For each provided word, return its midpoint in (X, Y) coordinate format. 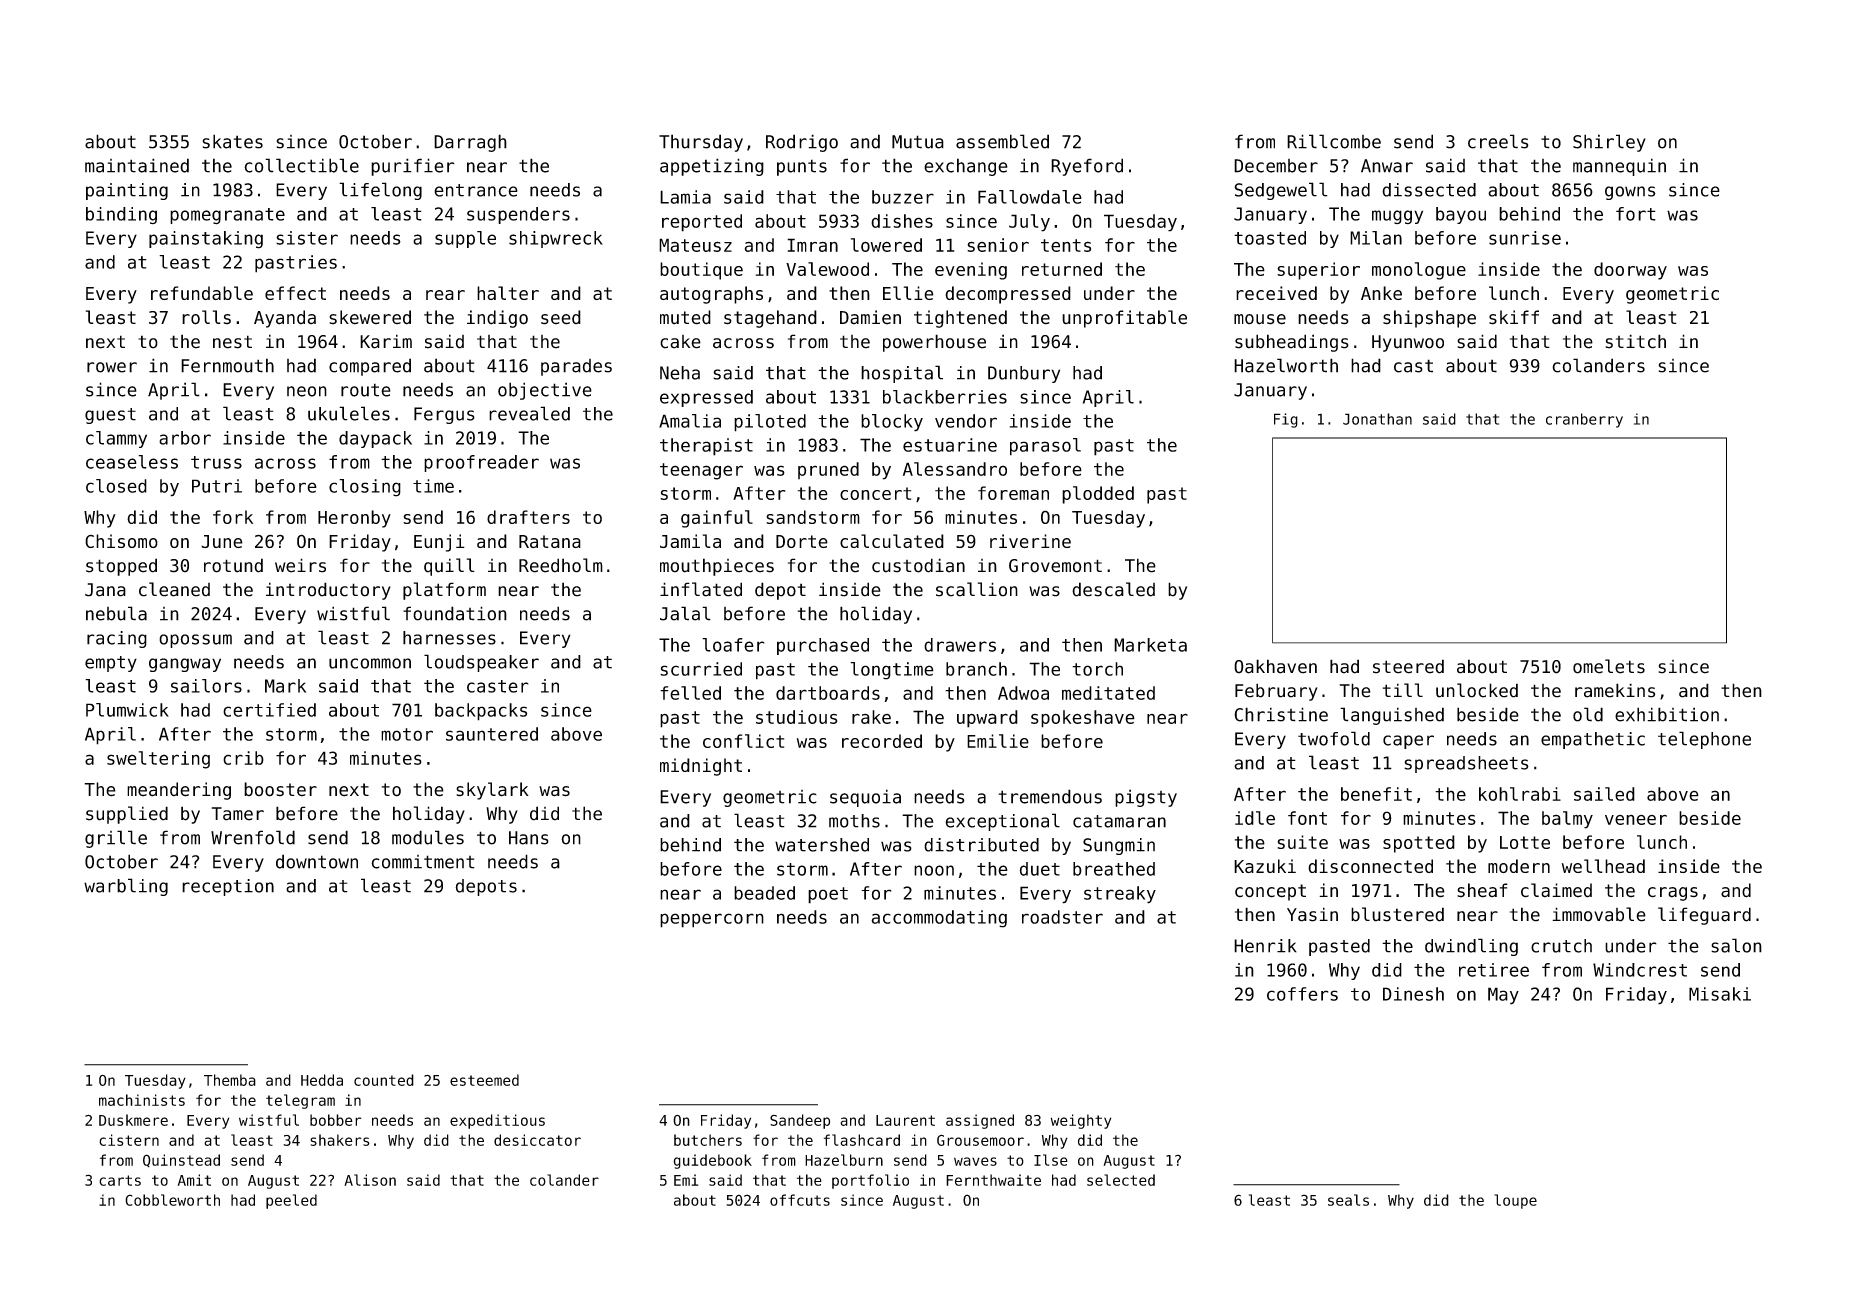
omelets (1609, 666)
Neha (680, 373)
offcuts (800, 1200)
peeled (291, 1201)
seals (1348, 1200)
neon (307, 391)
